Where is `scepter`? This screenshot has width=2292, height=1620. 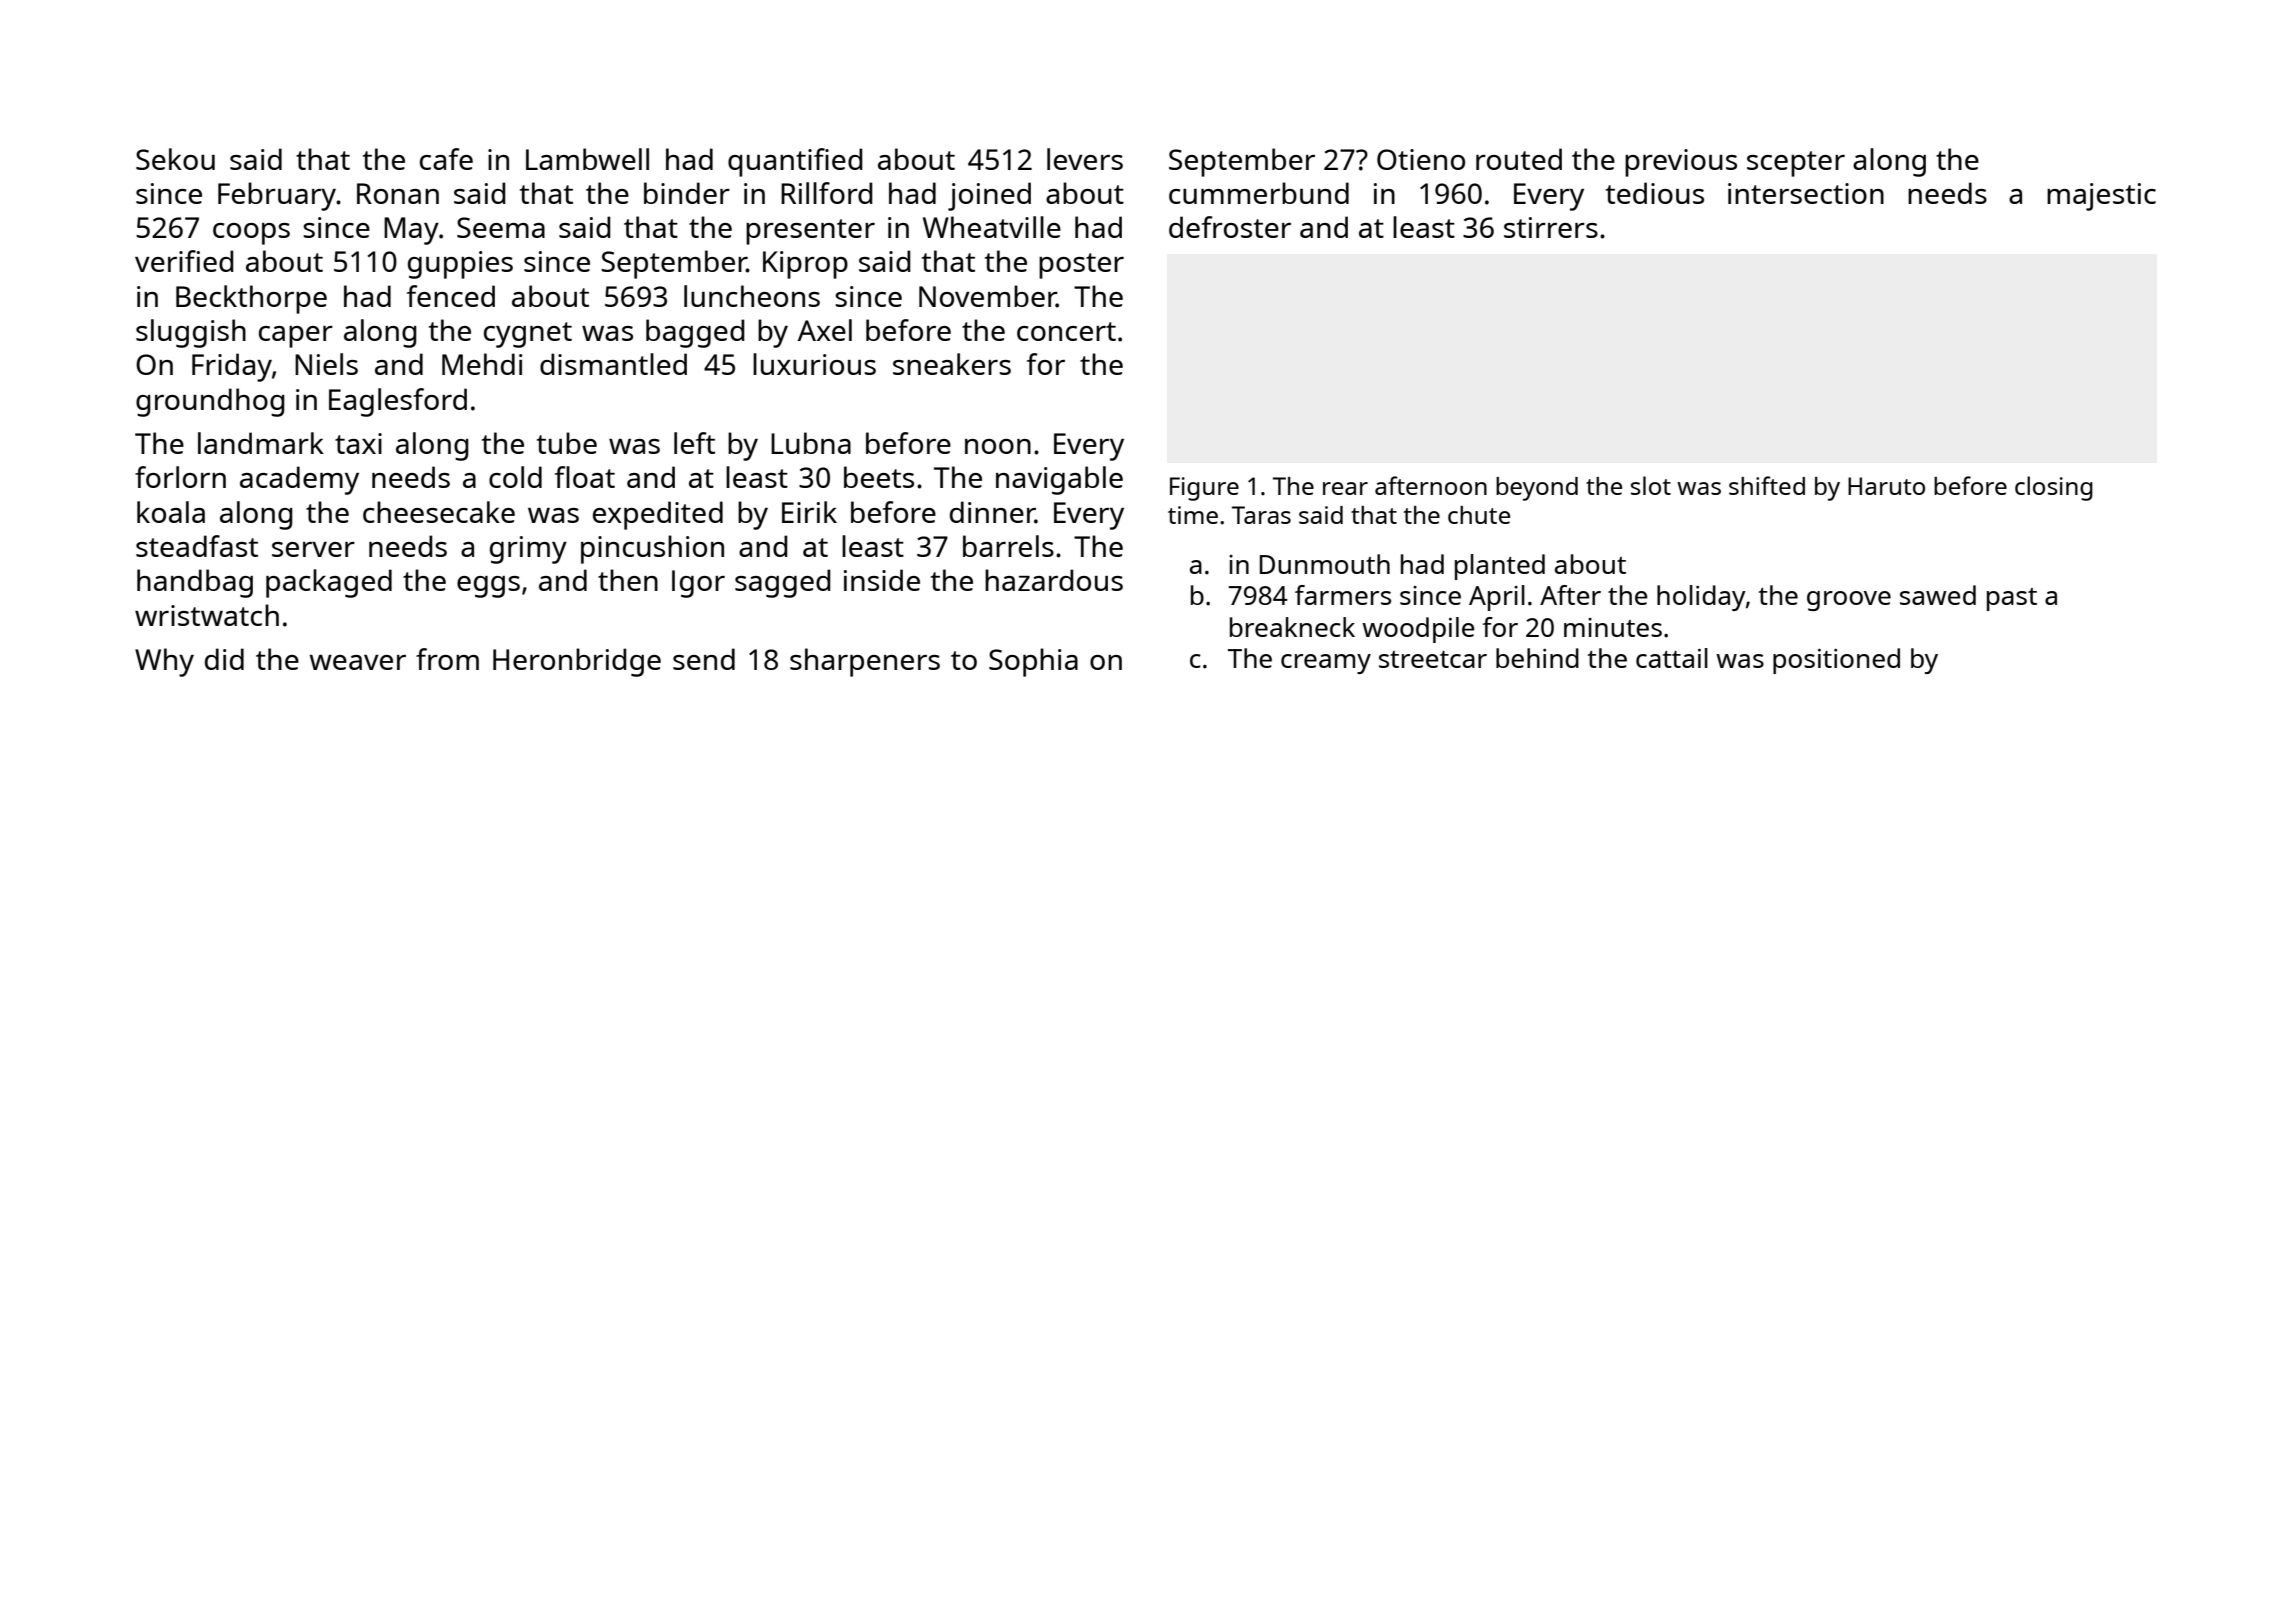
scepter is located at coordinates (1796, 164).
